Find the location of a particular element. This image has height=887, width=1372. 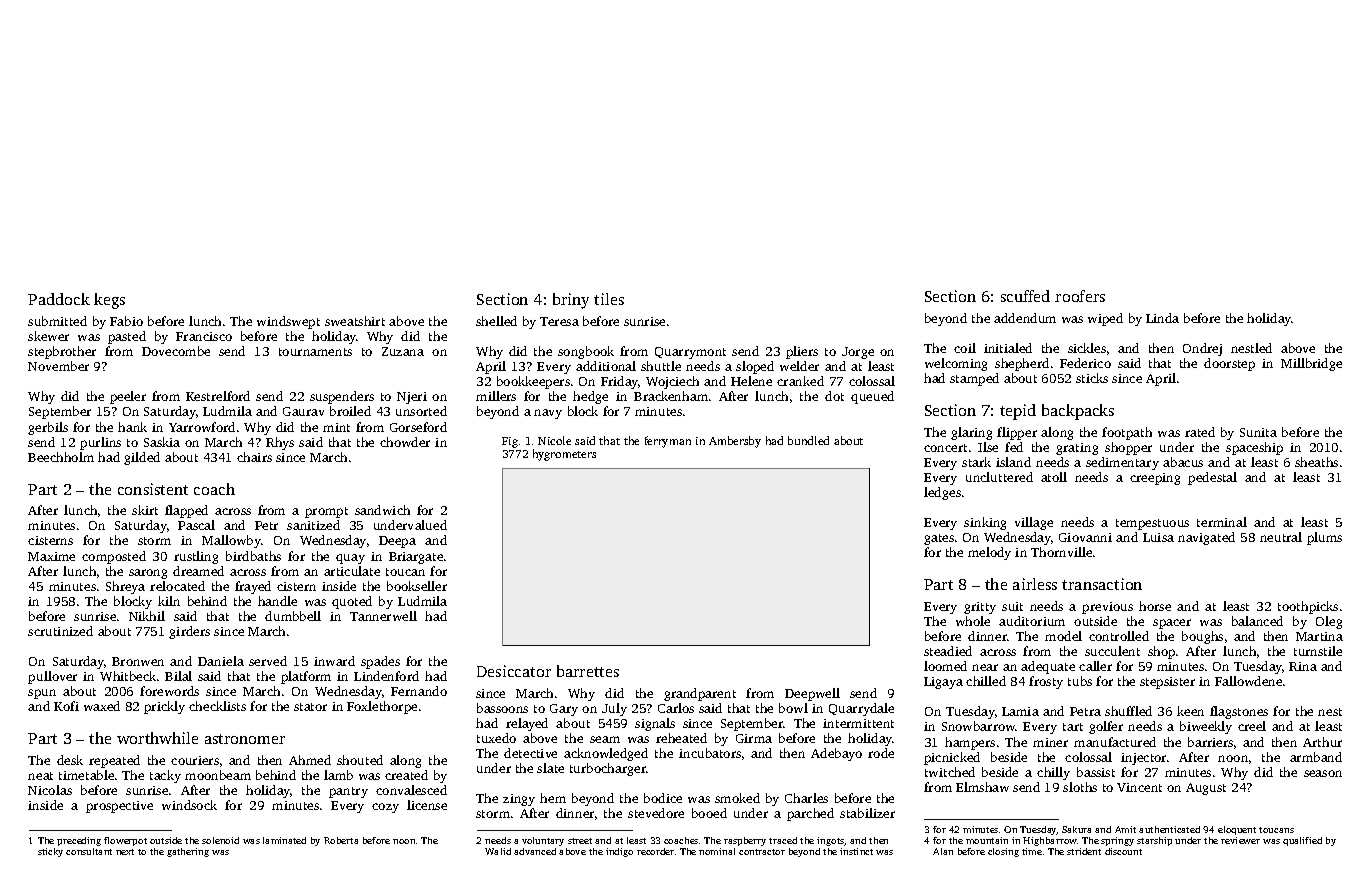

previous is located at coordinates (1107, 608).
